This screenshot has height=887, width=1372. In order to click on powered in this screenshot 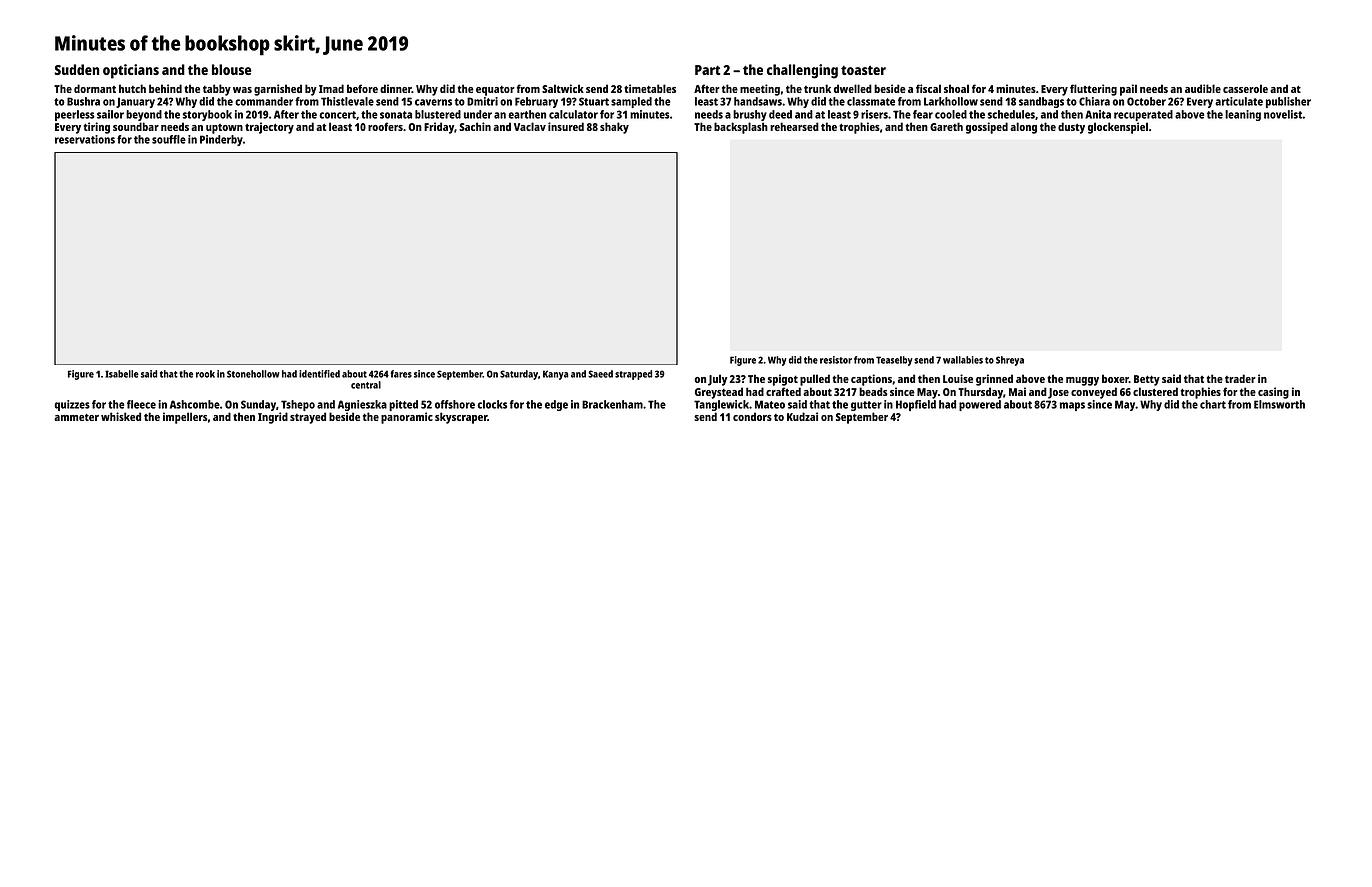, I will do `click(980, 405)`.
